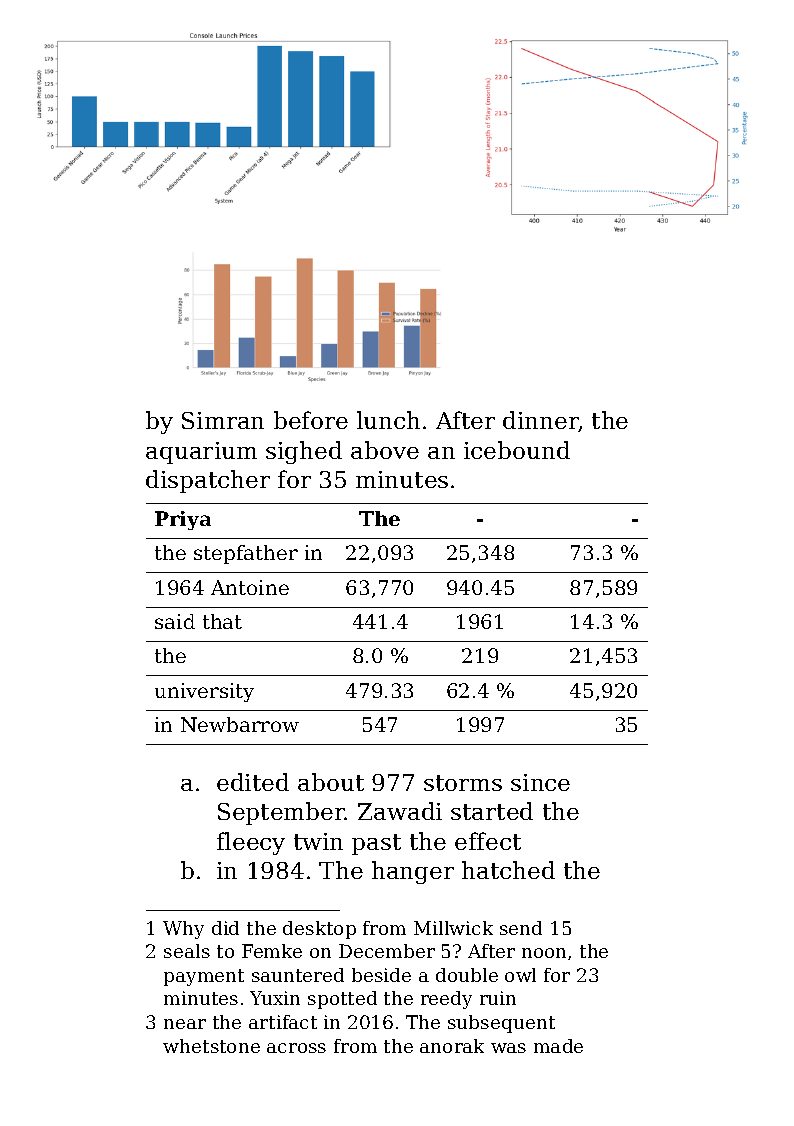 Image resolution: width=794 pixels, height=1126 pixels. What do you see at coordinates (521, 928) in the document?
I see `send` at bounding box center [521, 928].
